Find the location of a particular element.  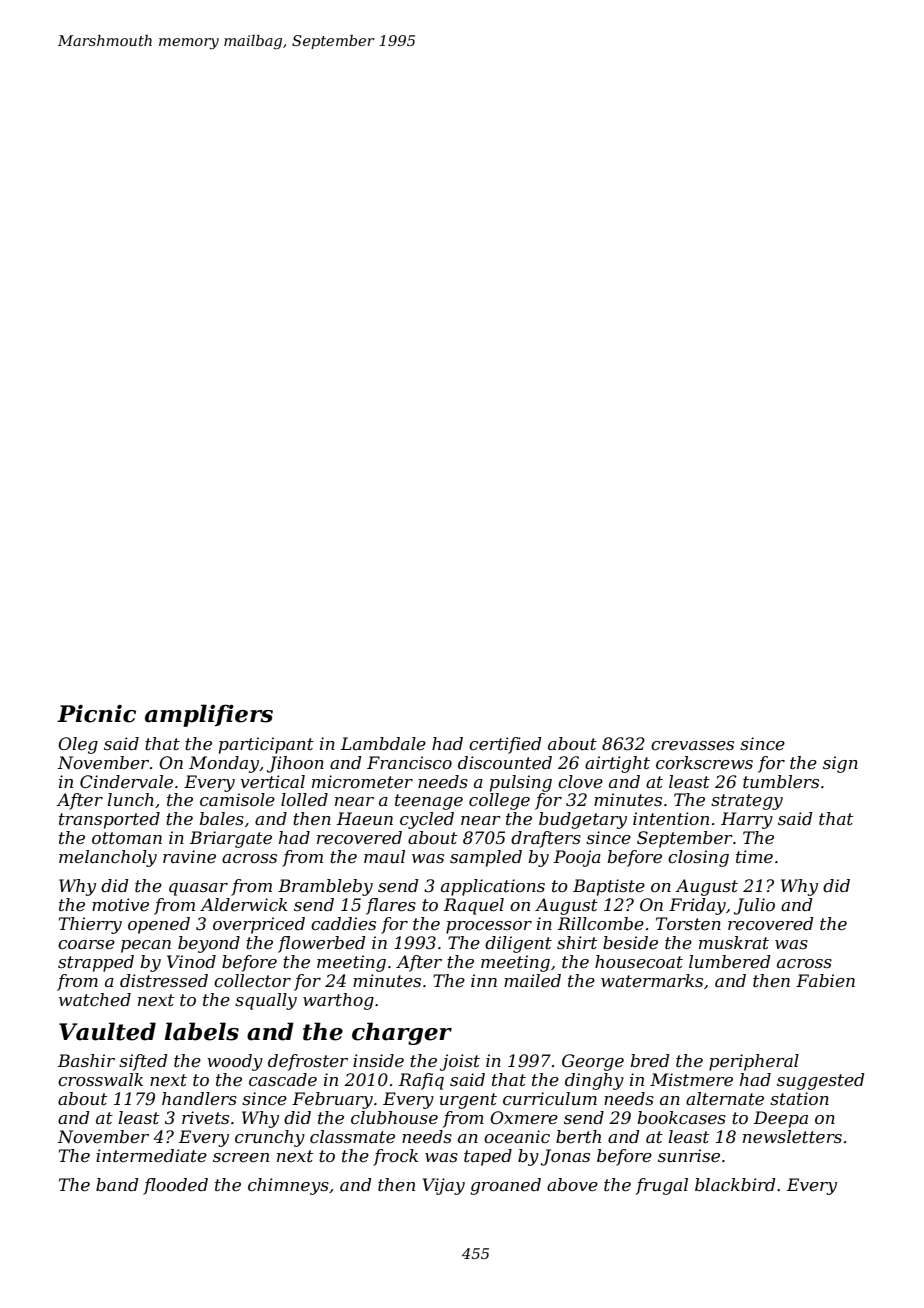

Picnic is located at coordinates (96, 714).
